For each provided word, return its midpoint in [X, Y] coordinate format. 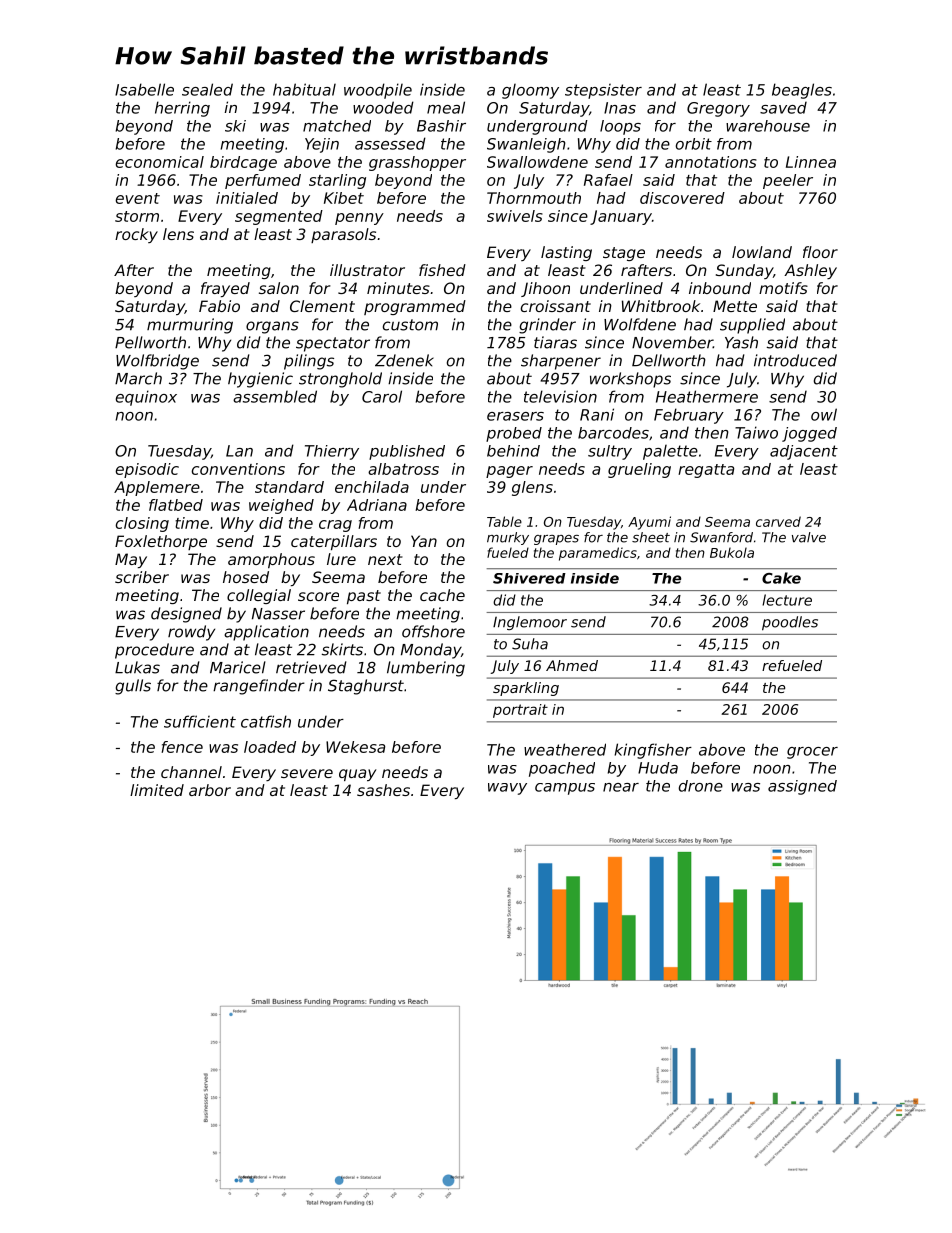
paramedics [598, 554]
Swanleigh [526, 145]
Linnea [811, 162]
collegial [259, 596]
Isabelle [144, 89]
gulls [133, 687]
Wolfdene [640, 324]
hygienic [260, 380]
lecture [787, 600]
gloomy [530, 91]
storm [137, 216]
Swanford [721, 537]
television [560, 396]
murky [508, 538]
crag [335, 526]
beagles [802, 91]
